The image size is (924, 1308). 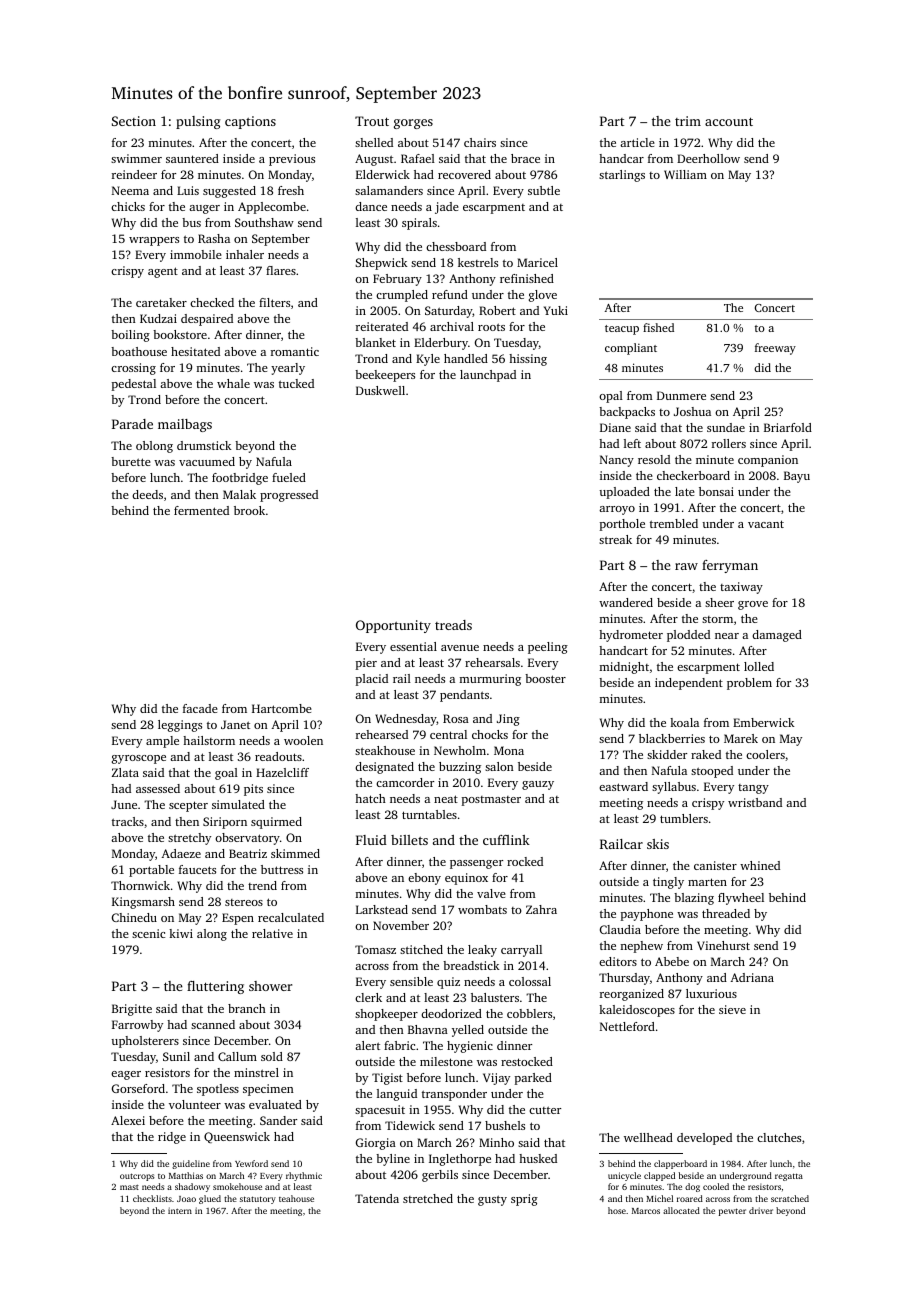 I want to click on pulsing, so click(x=198, y=122).
